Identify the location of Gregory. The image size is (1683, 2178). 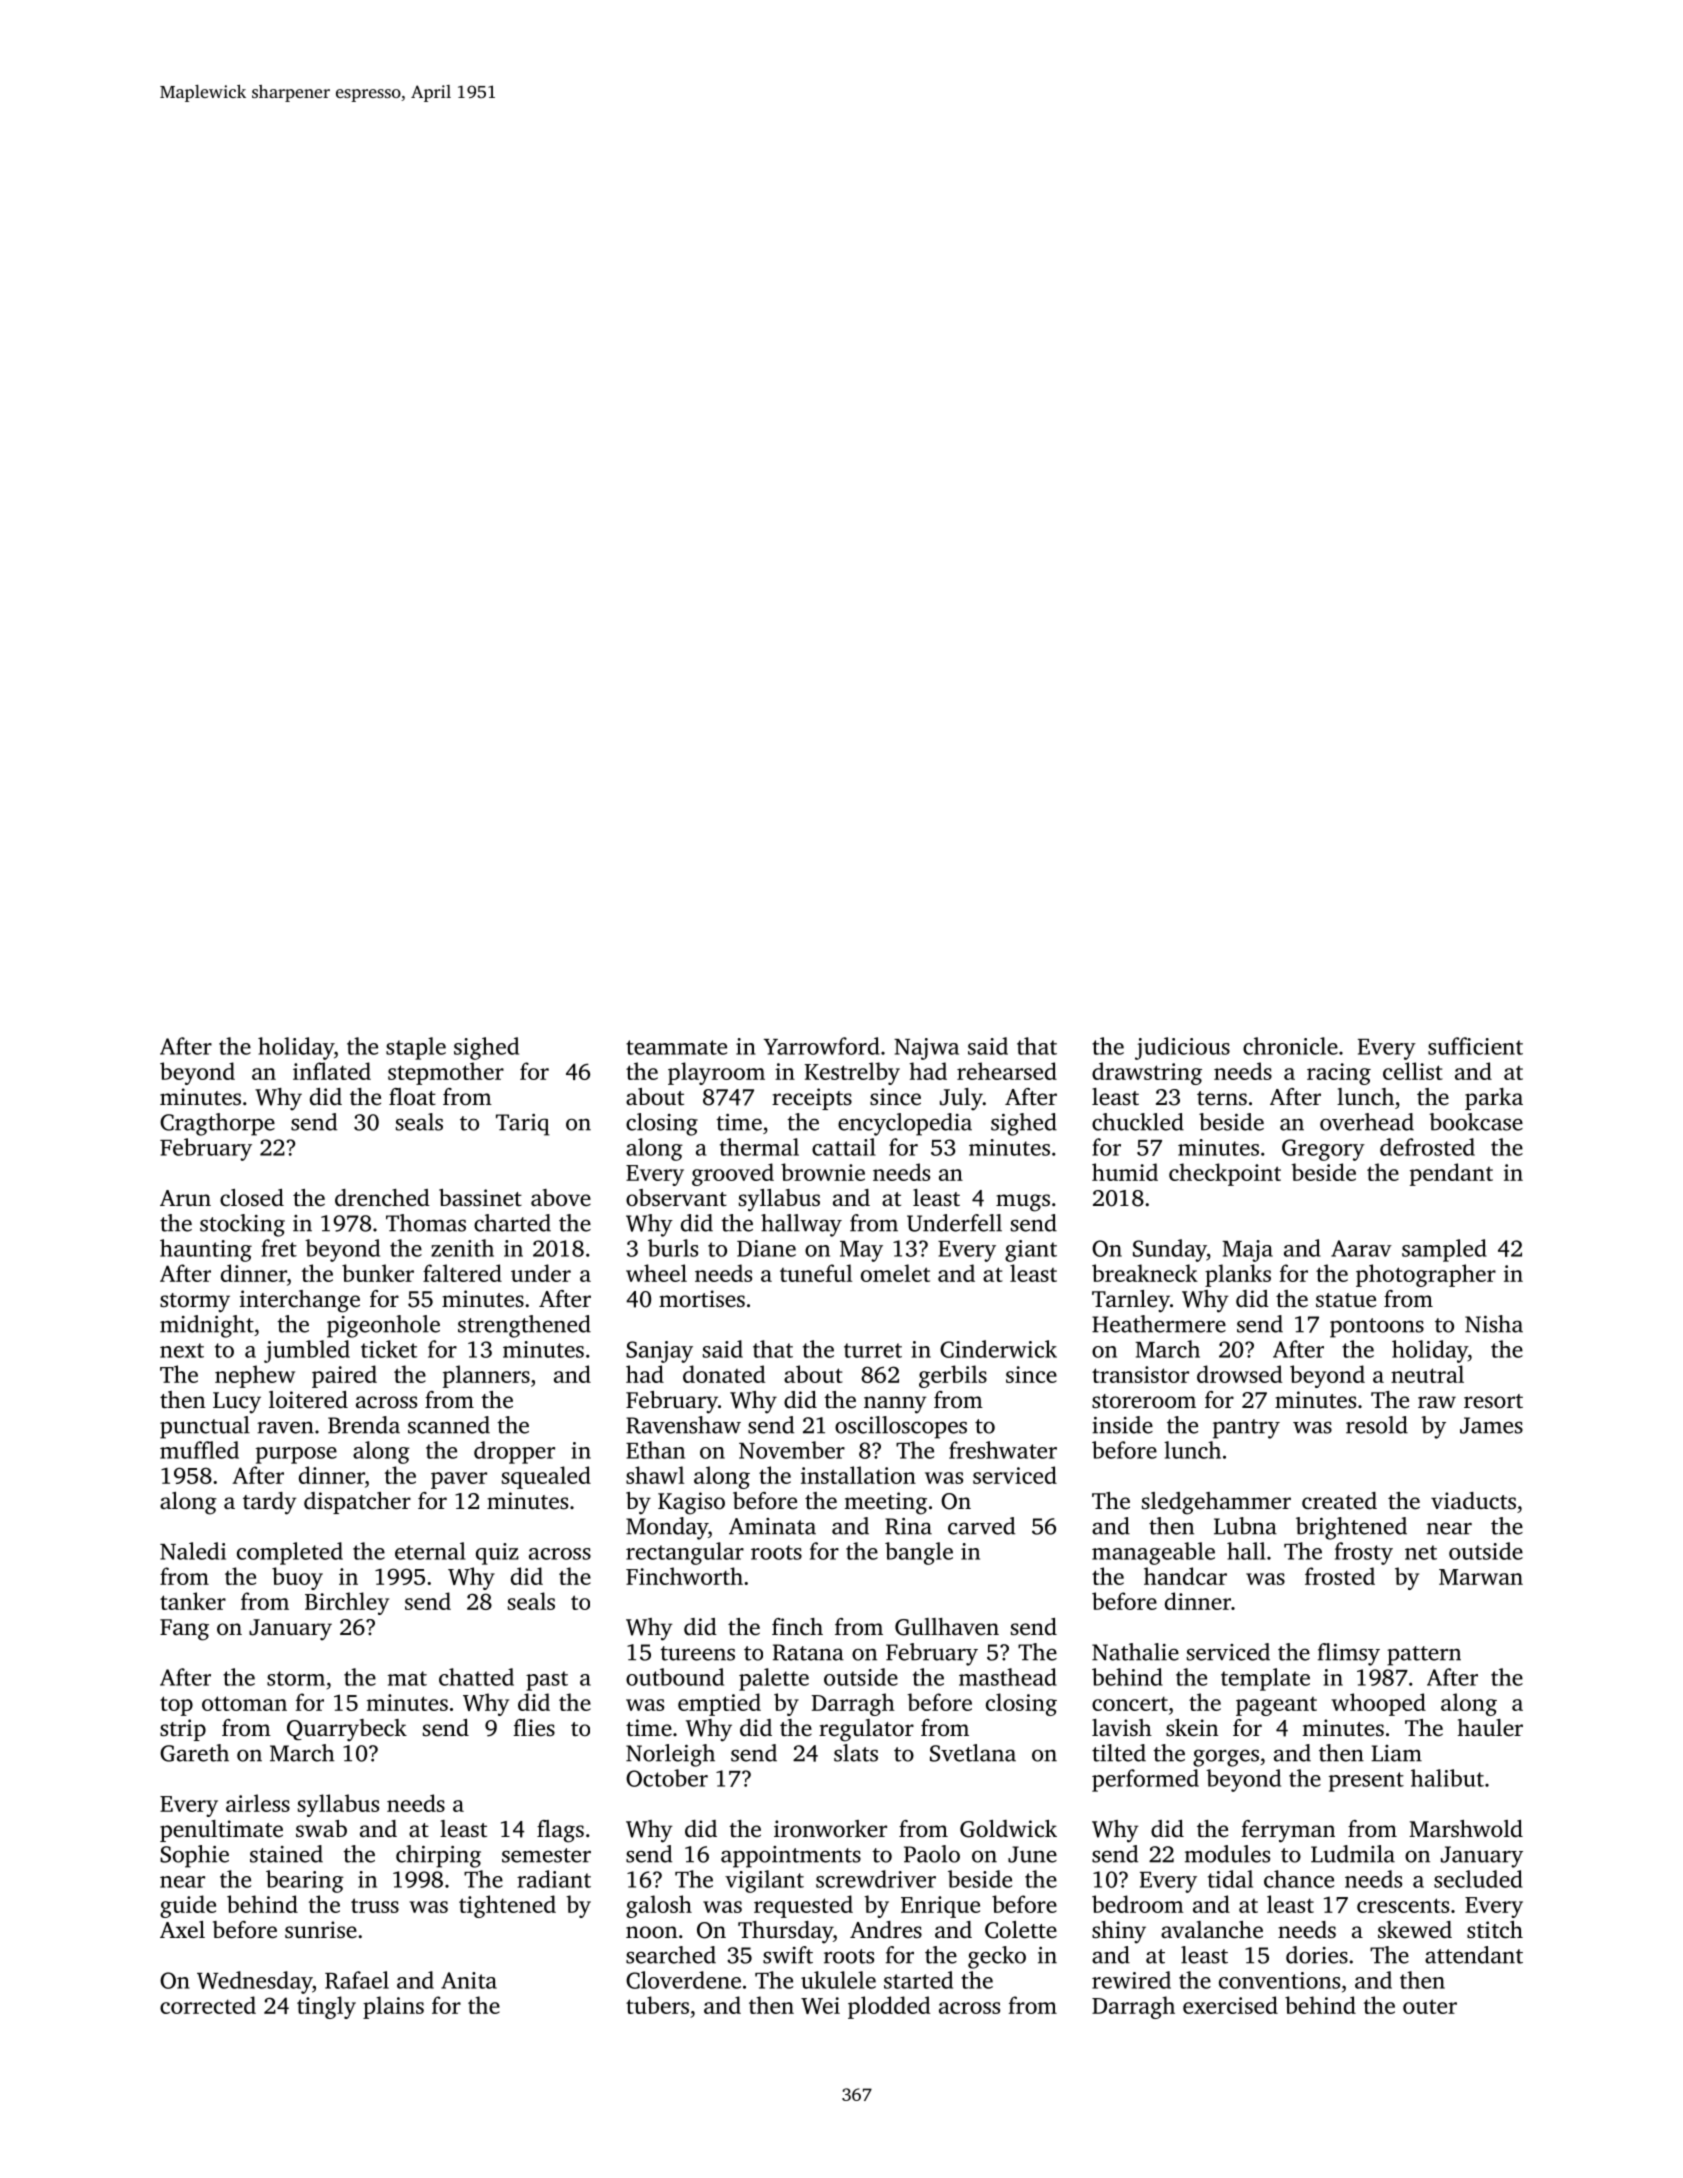
(1323, 1150).
